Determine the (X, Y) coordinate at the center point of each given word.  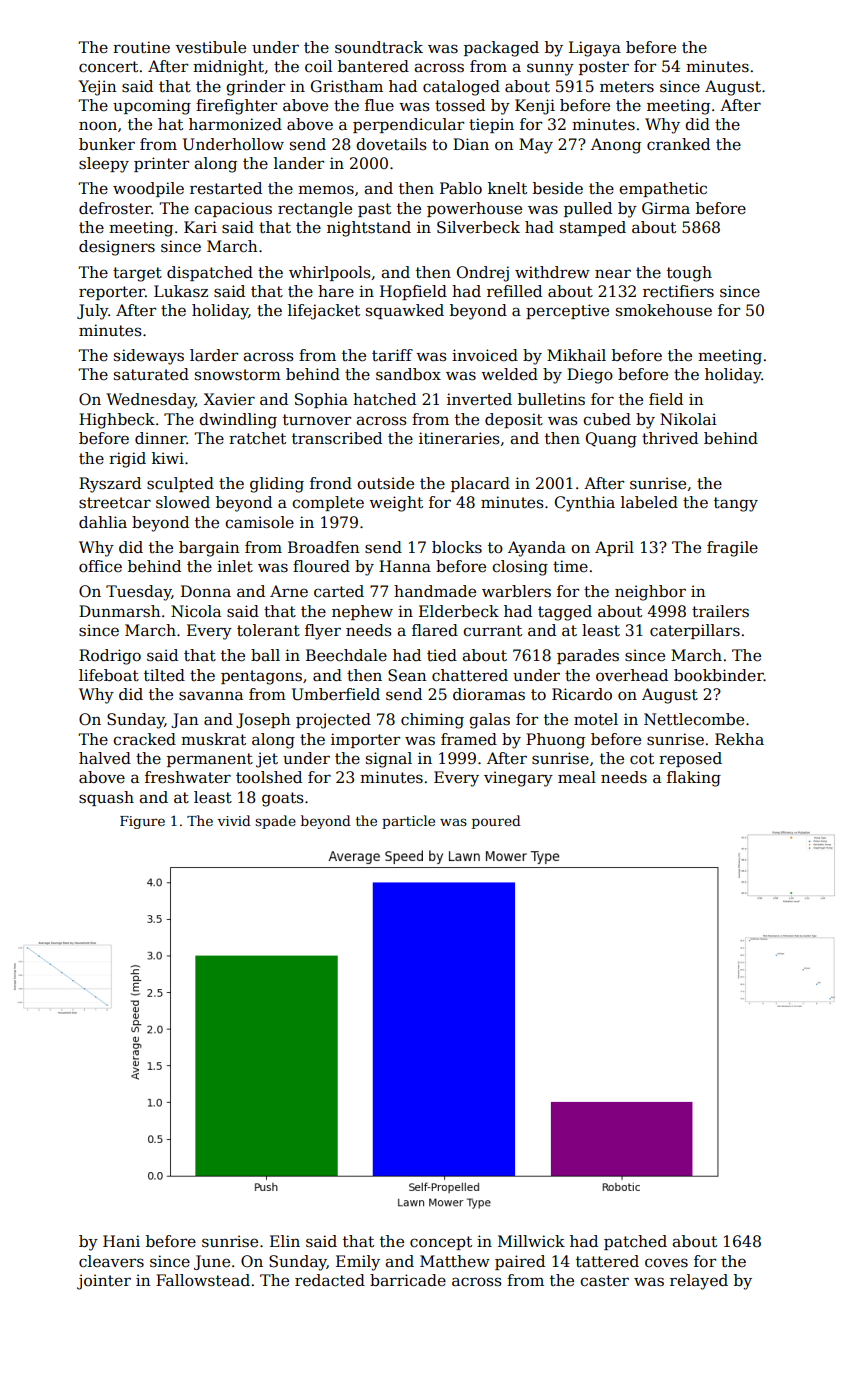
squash (106, 798)
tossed (460, 105)
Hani (121, 1241)
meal (577, 777)
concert (108, 67)
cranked (678, 144)
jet (267, 760)
